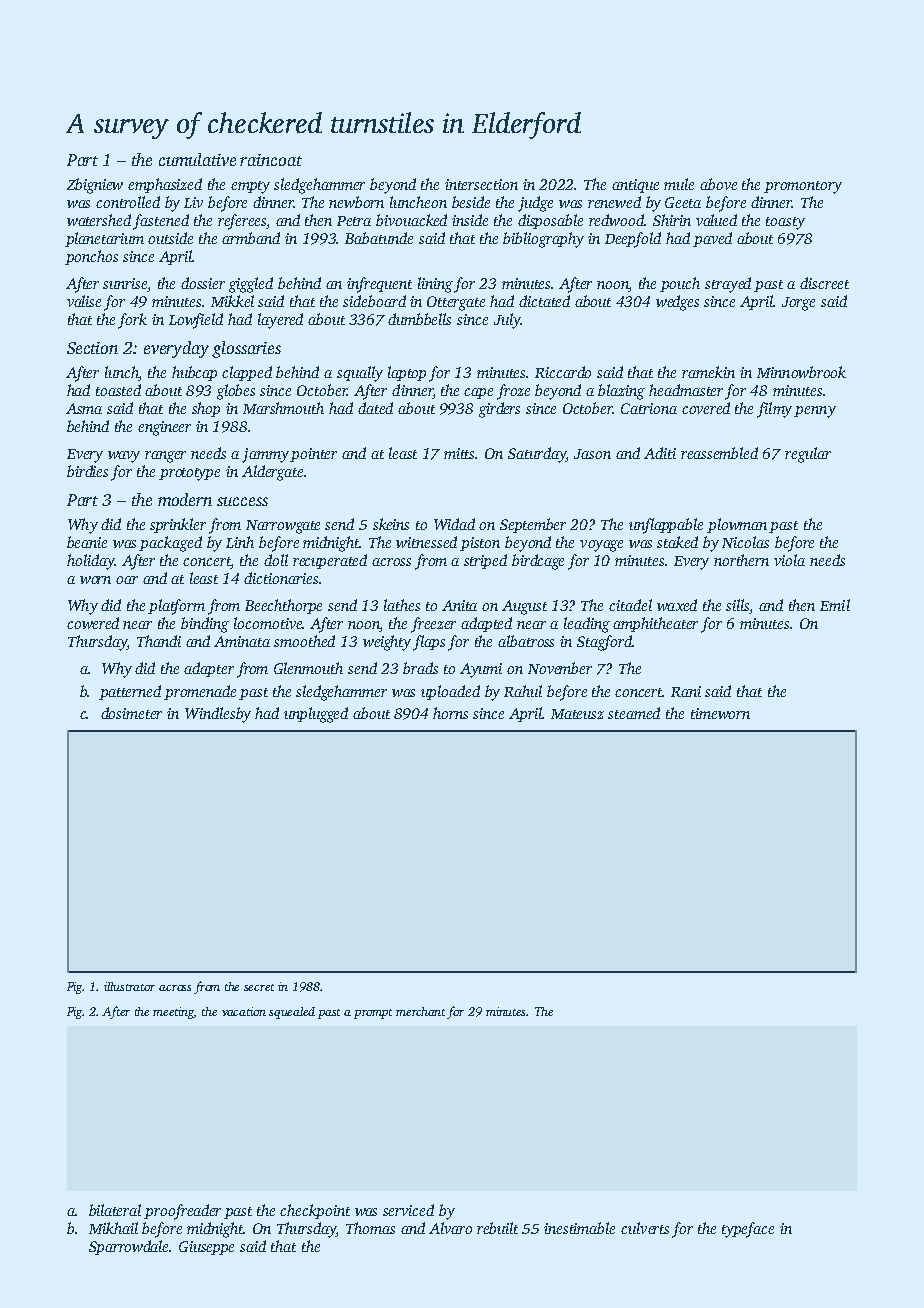  I want to click on merchant, so click(420, 1011).
